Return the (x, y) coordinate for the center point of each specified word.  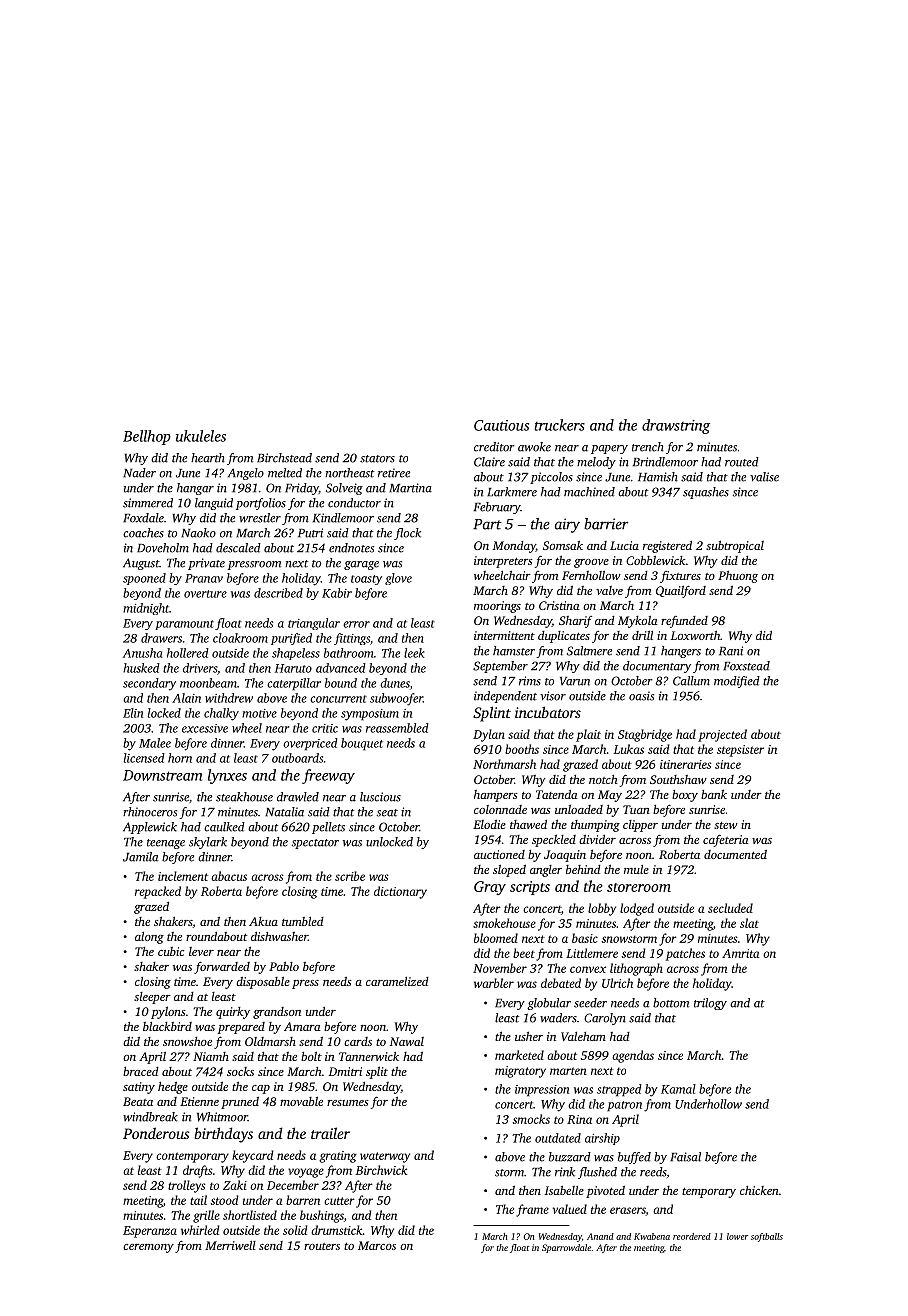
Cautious (501, 425)
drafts (198, 1171)
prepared (241, 1028)
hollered (188, 653)
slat (749, 923)
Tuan (636, 809)
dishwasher (279, 936)
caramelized (397, 981)
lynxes (227, 776)
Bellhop (147, 437)
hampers (496, 796)
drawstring (676, 426)
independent (505, 697)
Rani (731, 651)
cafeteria (726, 840)
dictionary (400, 892)
